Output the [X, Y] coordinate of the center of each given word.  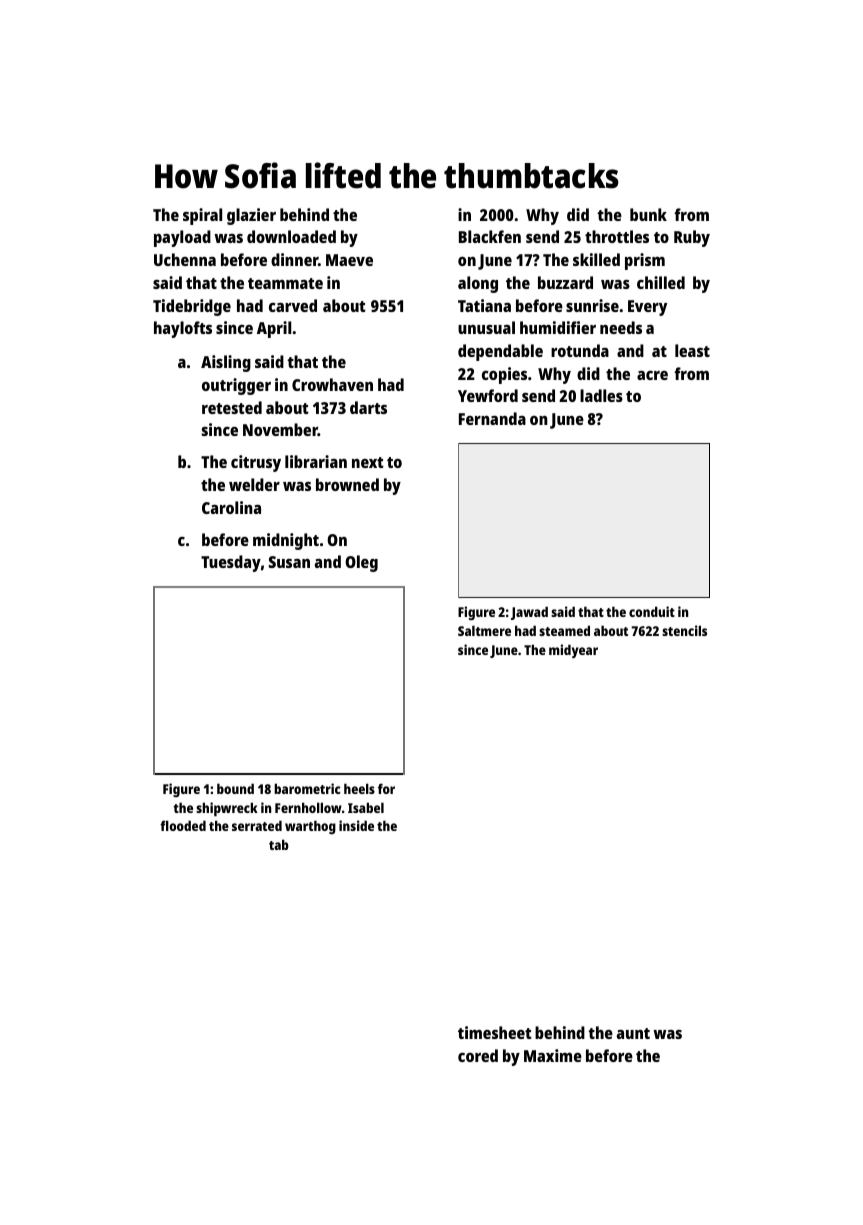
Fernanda [492, 418]
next [368, 462]
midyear [573, 651]
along [478, 284]
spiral [202, 216]
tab [279, 844]
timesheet [495, 1032]
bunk [648, 214]
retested [232, 407]
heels [359, 788]
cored [478, 1055]
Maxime [553, 1055]
